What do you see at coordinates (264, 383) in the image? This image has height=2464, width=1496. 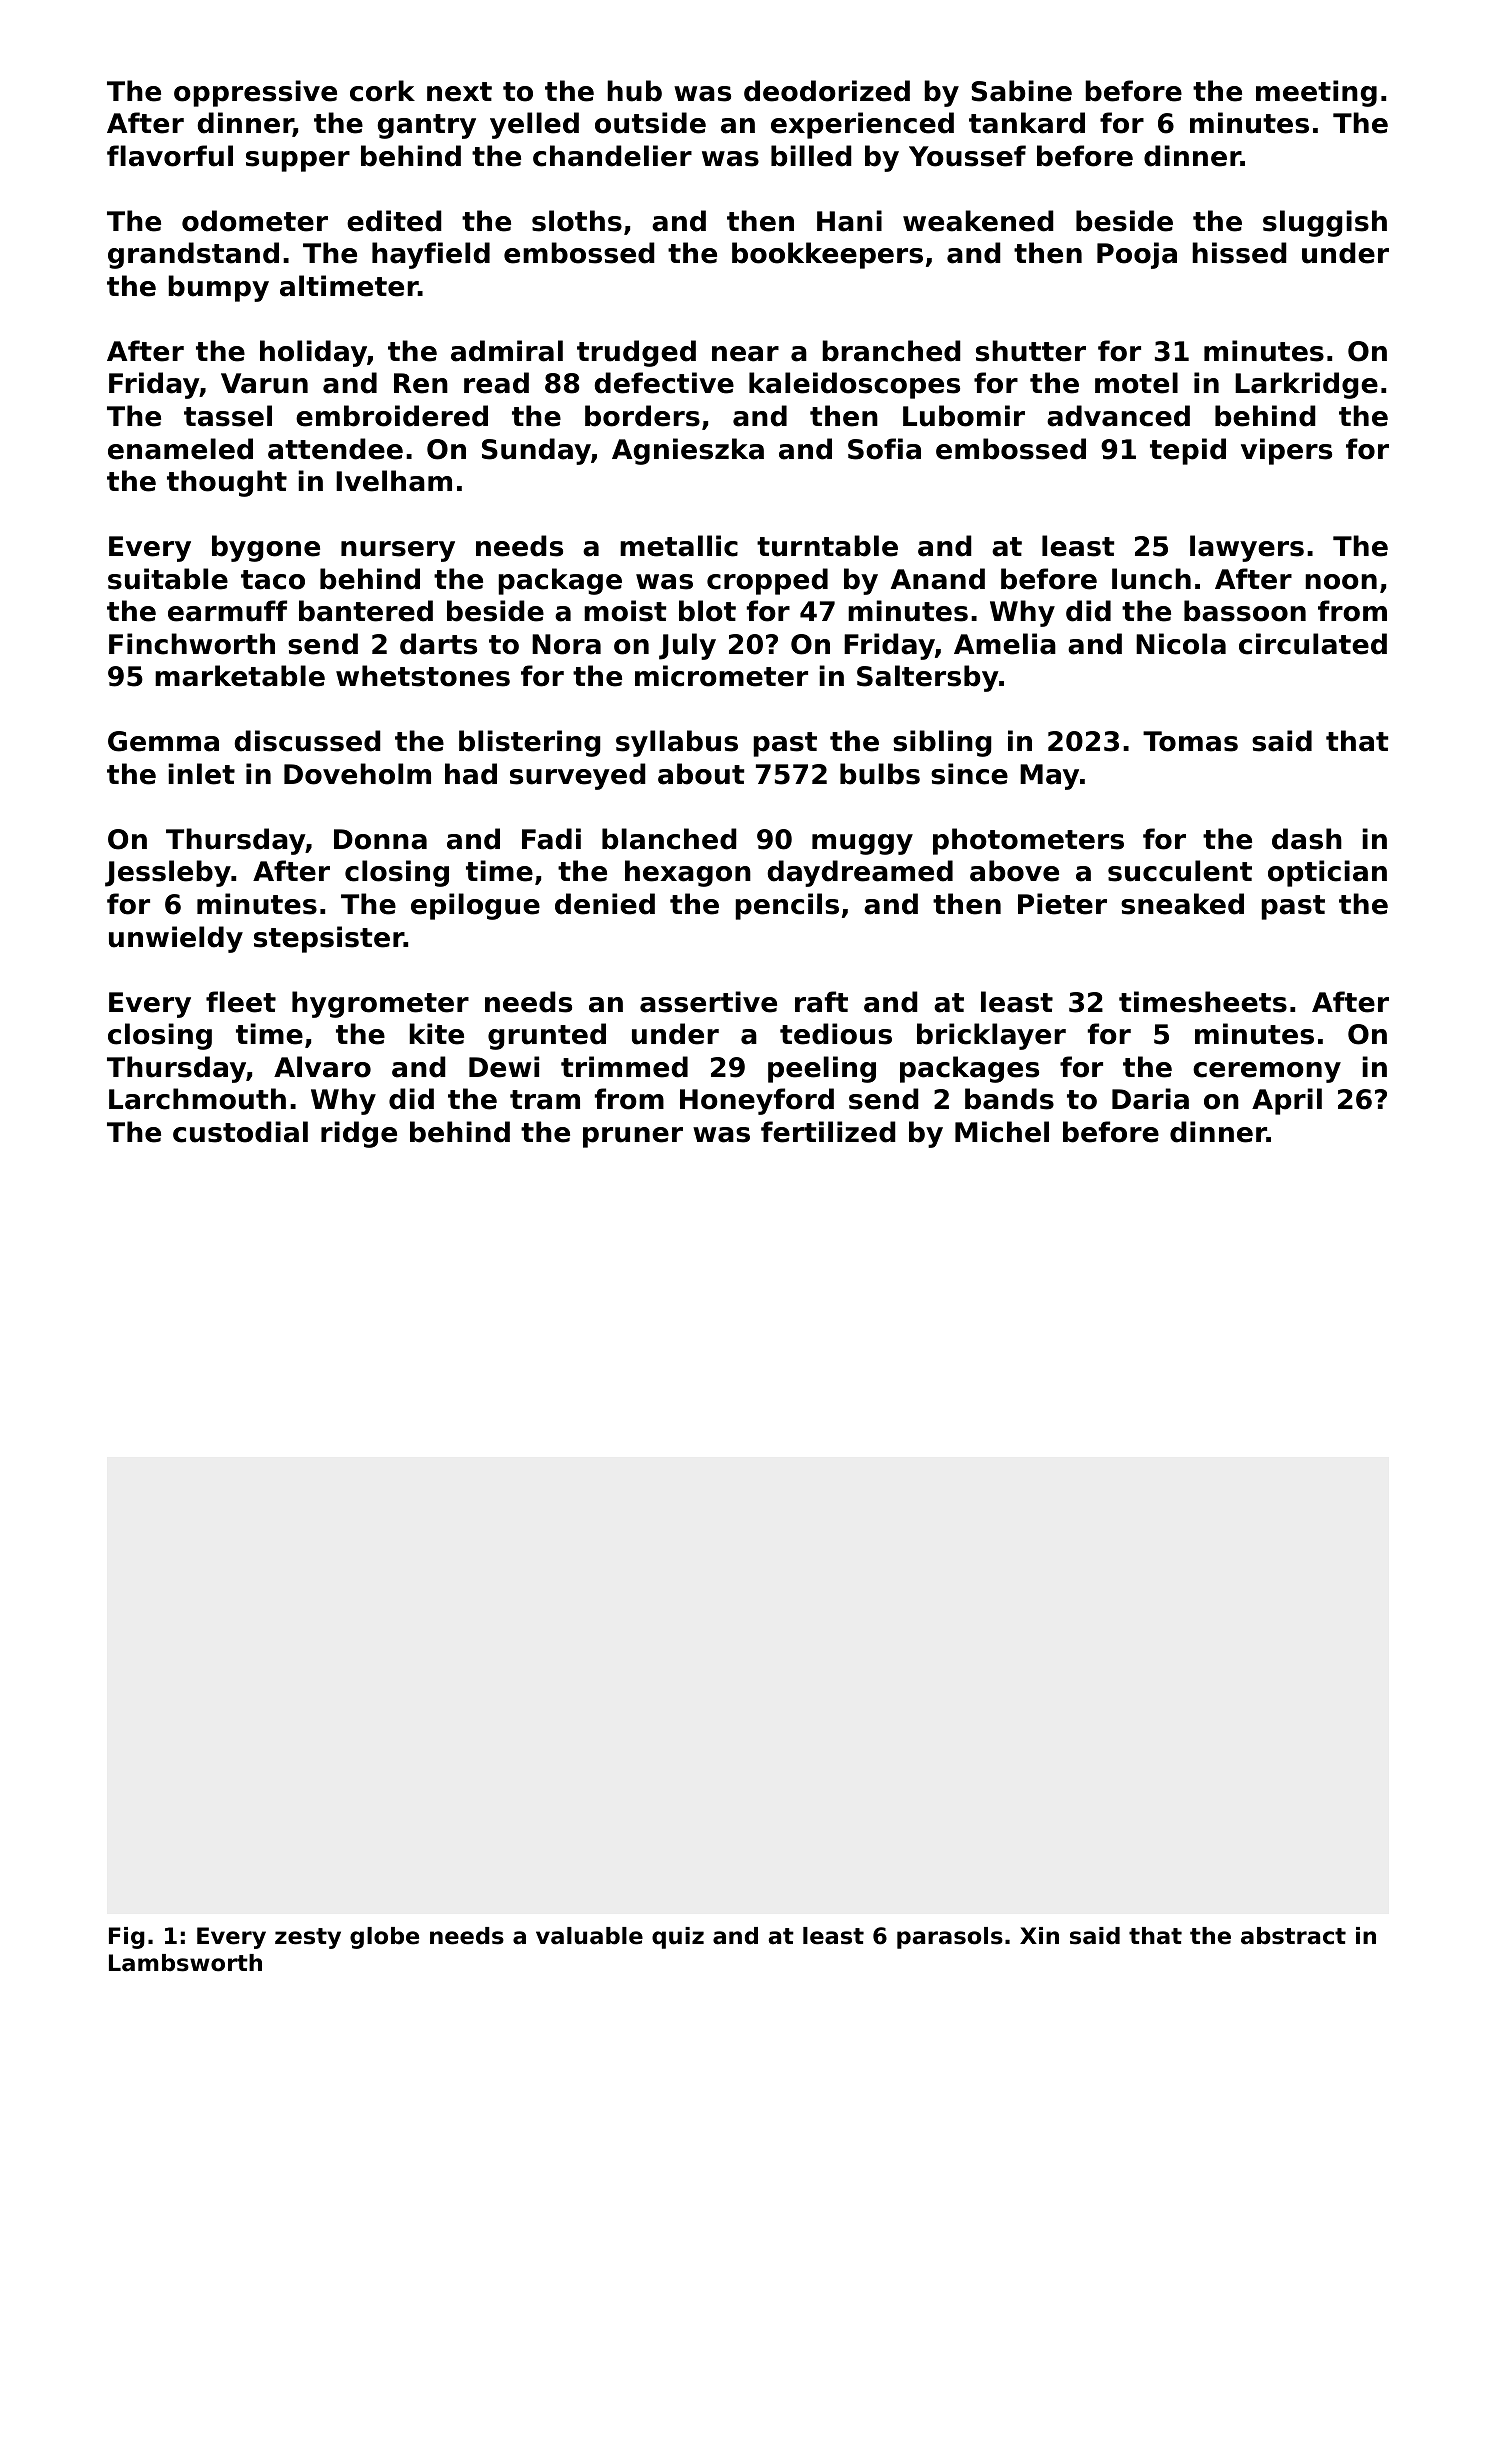 I see `Varun` at bounding box center [264, 383].
